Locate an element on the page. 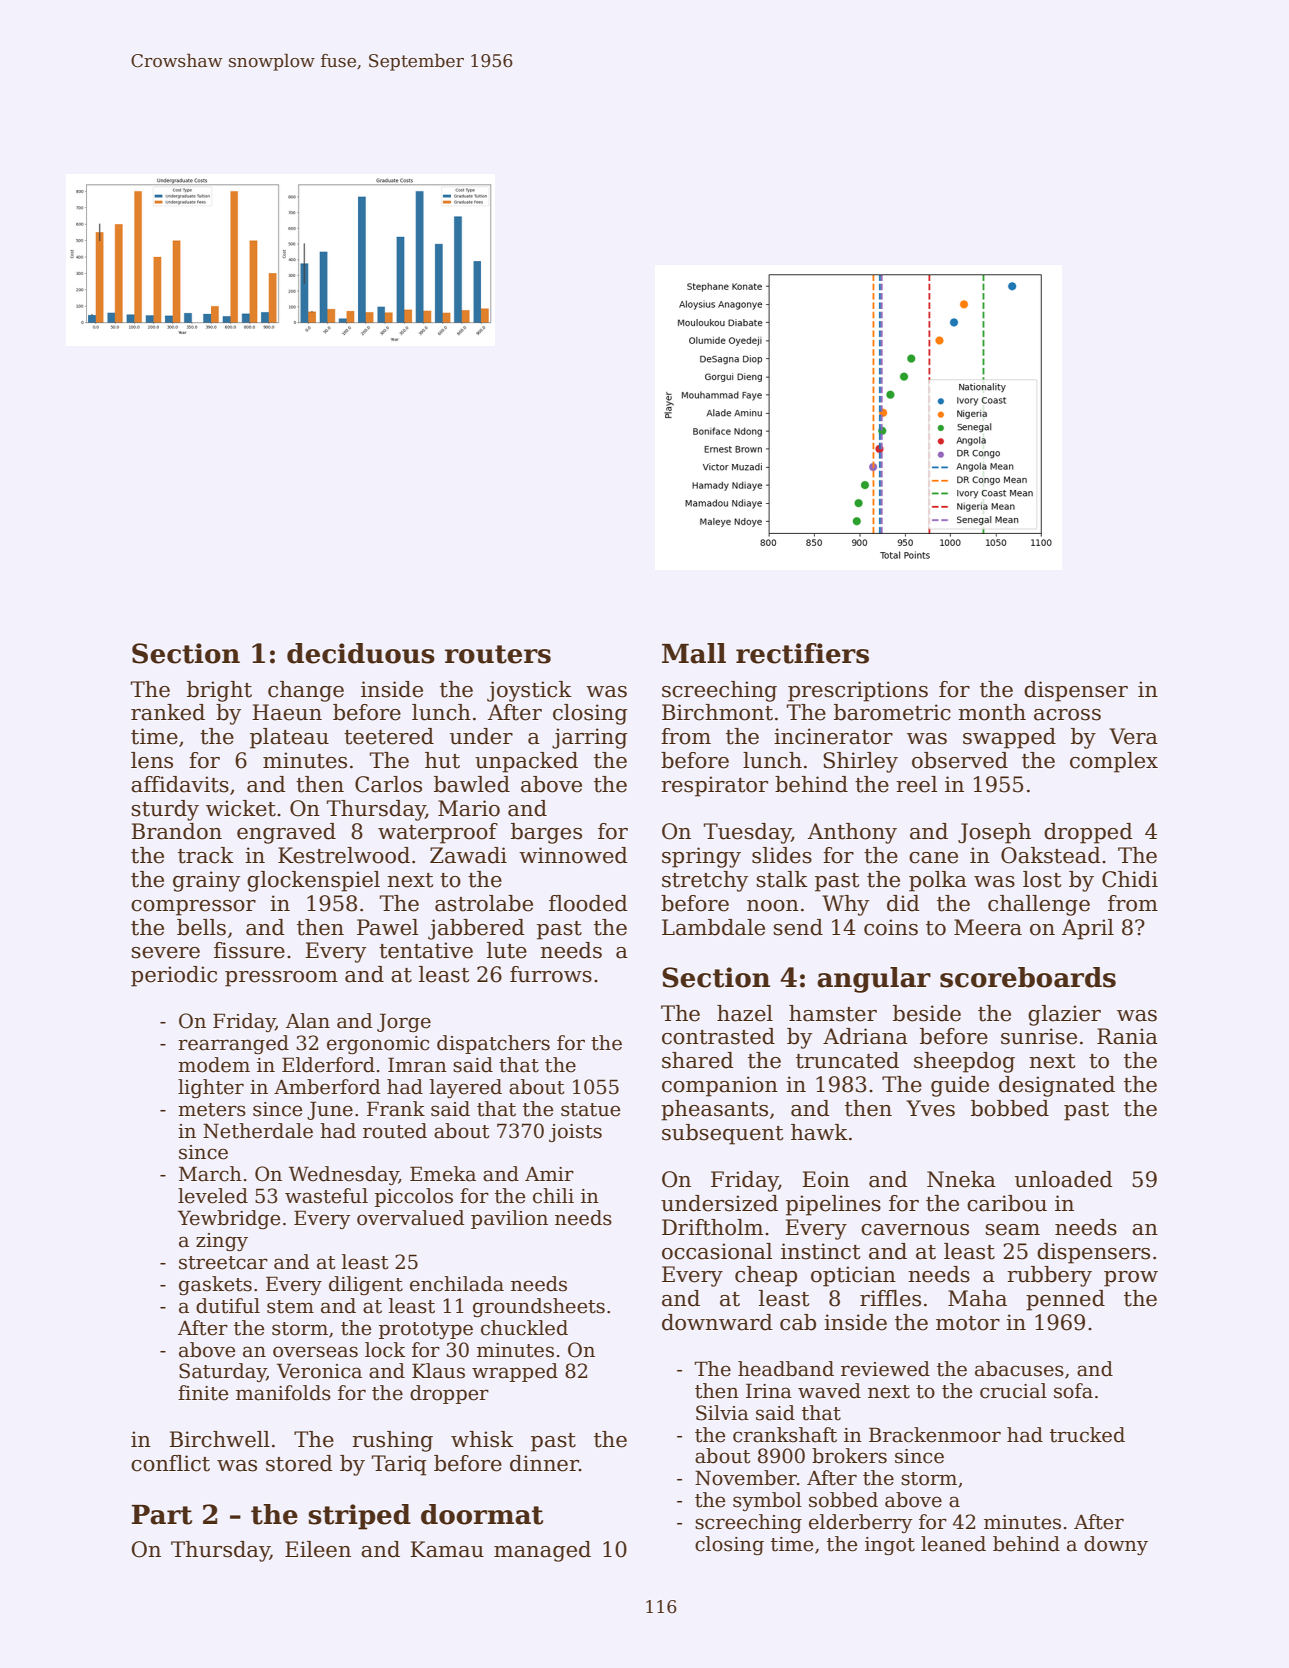 Image resolution: width=1289 pixels, height=1668 pixels. rectifiers is located at coordinates (802, 653).
